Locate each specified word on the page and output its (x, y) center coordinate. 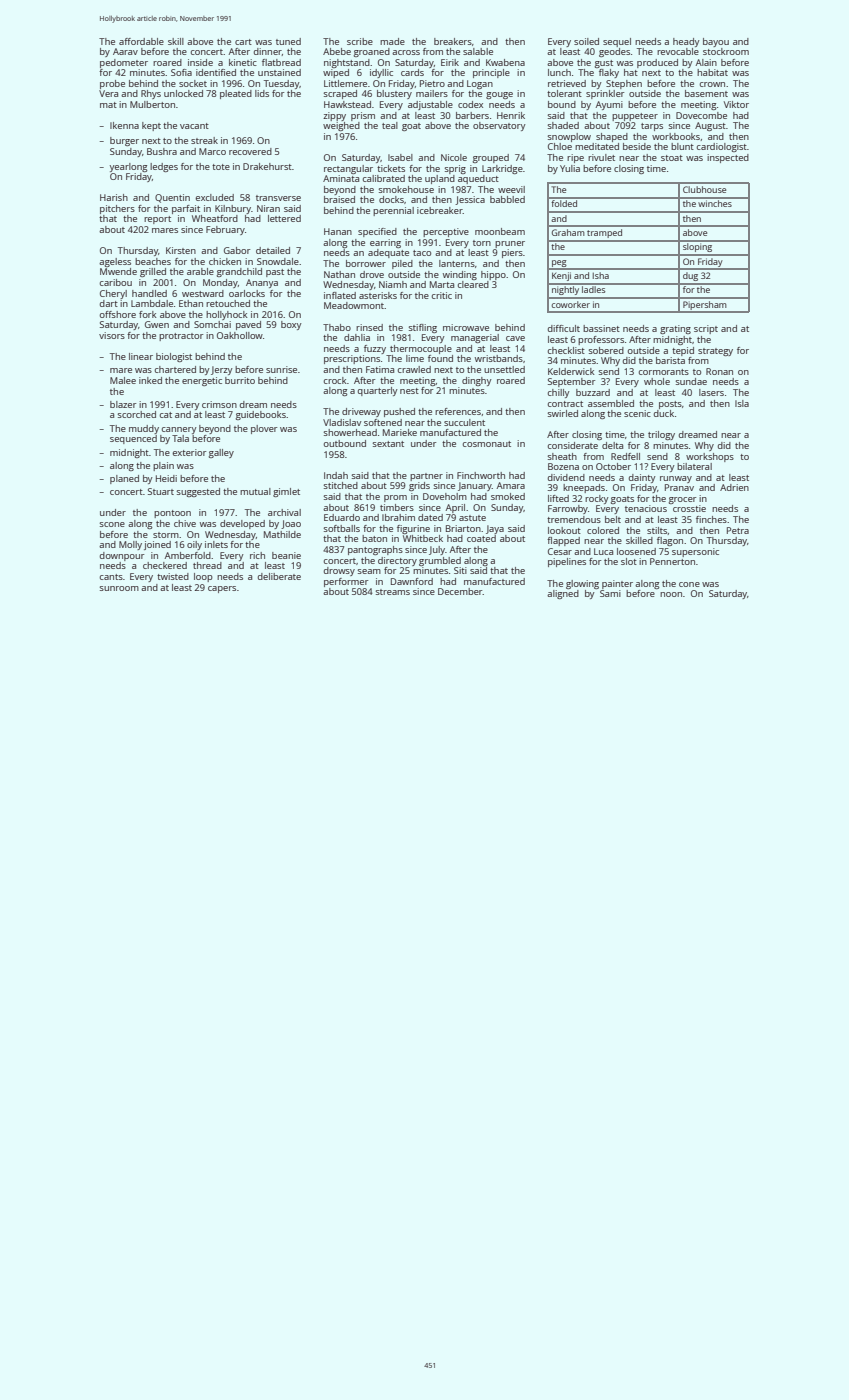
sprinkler (605, 94)
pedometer (124, 63)
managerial (475, 338)
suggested (198, 492)
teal (390, 125)
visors (112, 335)
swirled (563, 413)
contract (565, 404)
